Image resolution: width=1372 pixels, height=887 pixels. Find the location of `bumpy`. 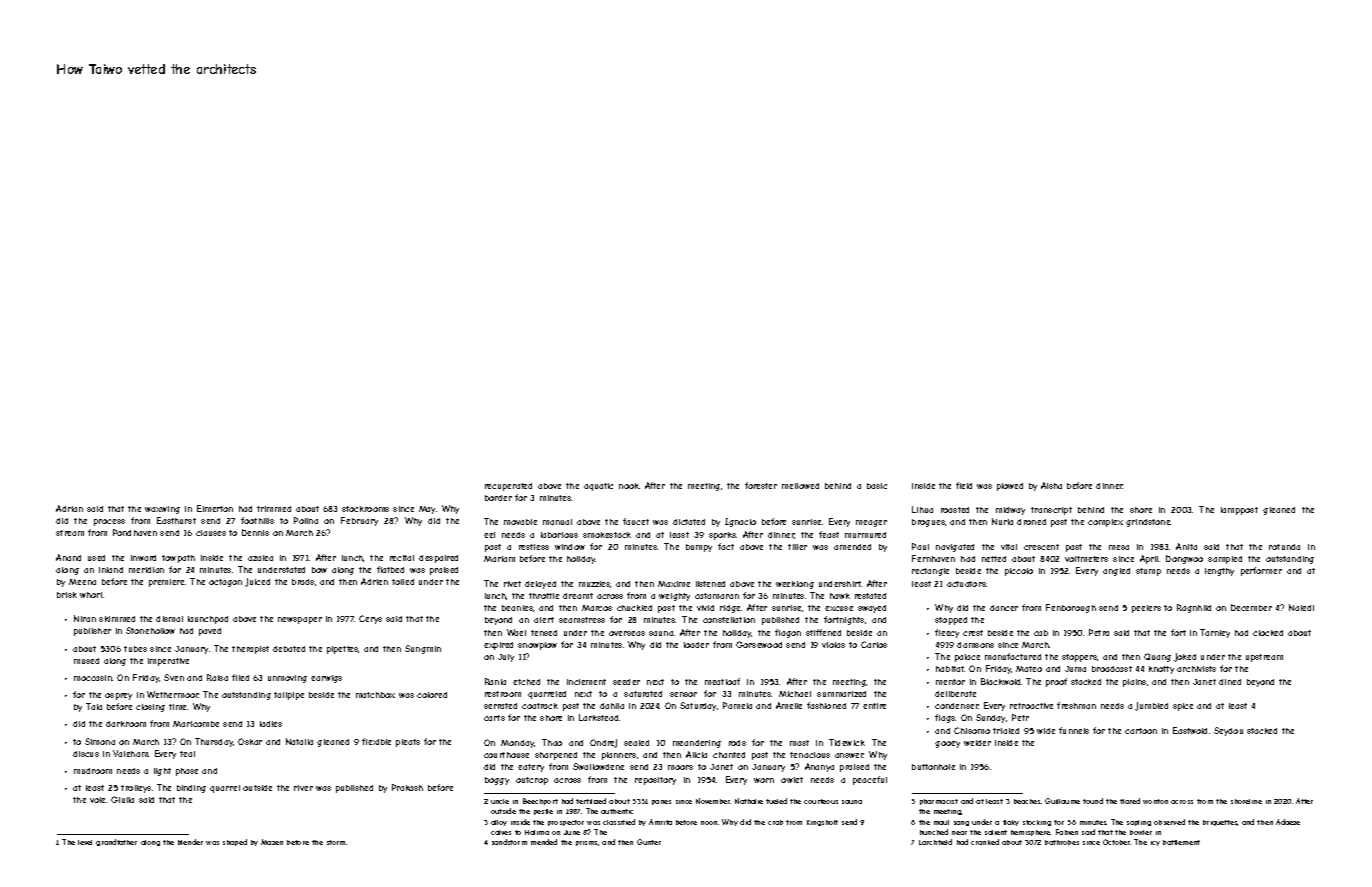

bumpy is located at coordinates (699, 548).
